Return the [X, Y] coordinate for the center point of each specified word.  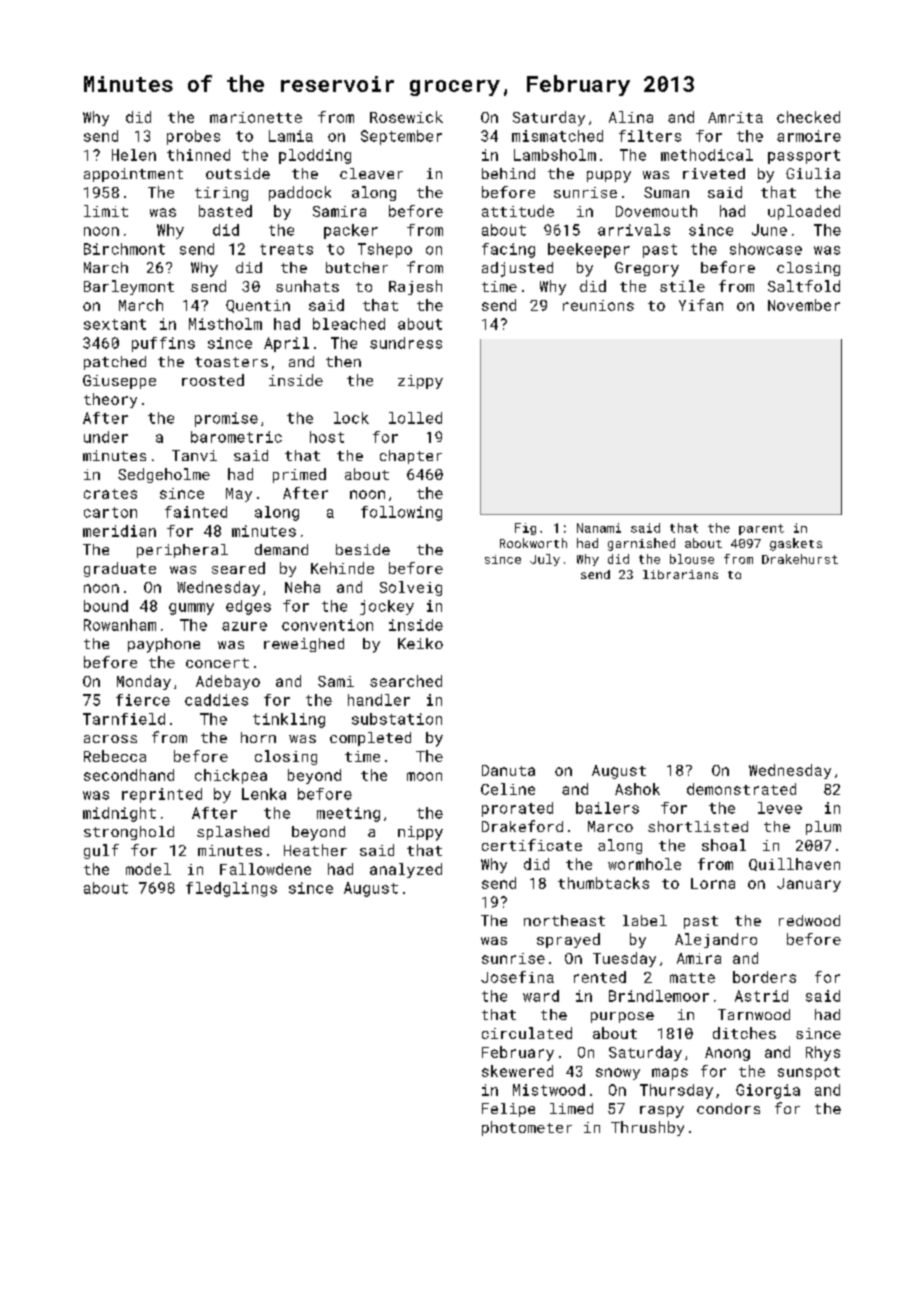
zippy [420, 382]
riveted [714, 173]
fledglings [231, 889]
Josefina [517, 977]
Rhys [823, 1053]
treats [286, 249]
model [148, 869]
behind [508, 173]
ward [541, 996]
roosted [213, 380]
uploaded [804, 212]
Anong [727, 1054]
